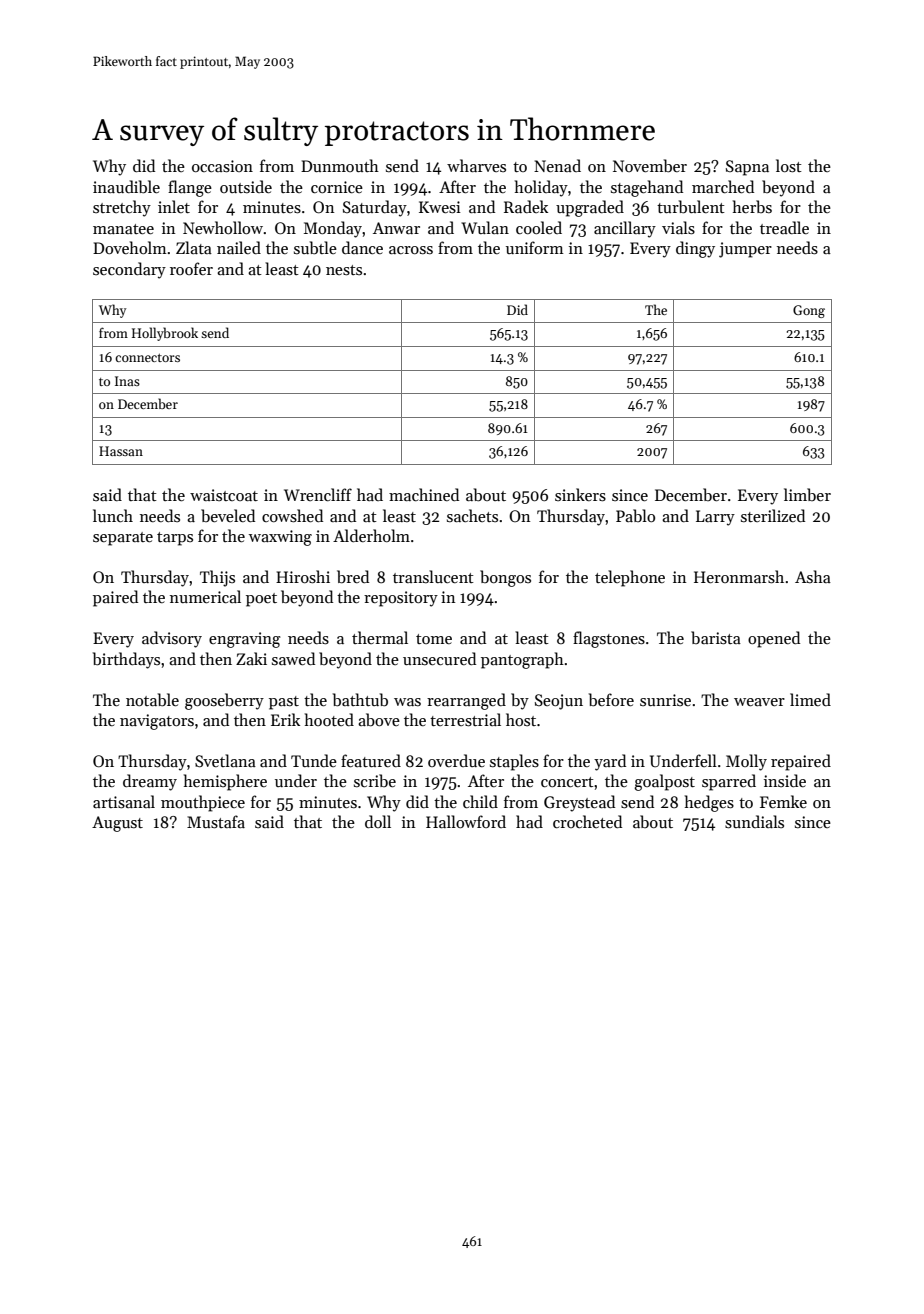  Describe the element at coordinates (809, 311) in the page. I see `Gong` at that location.
